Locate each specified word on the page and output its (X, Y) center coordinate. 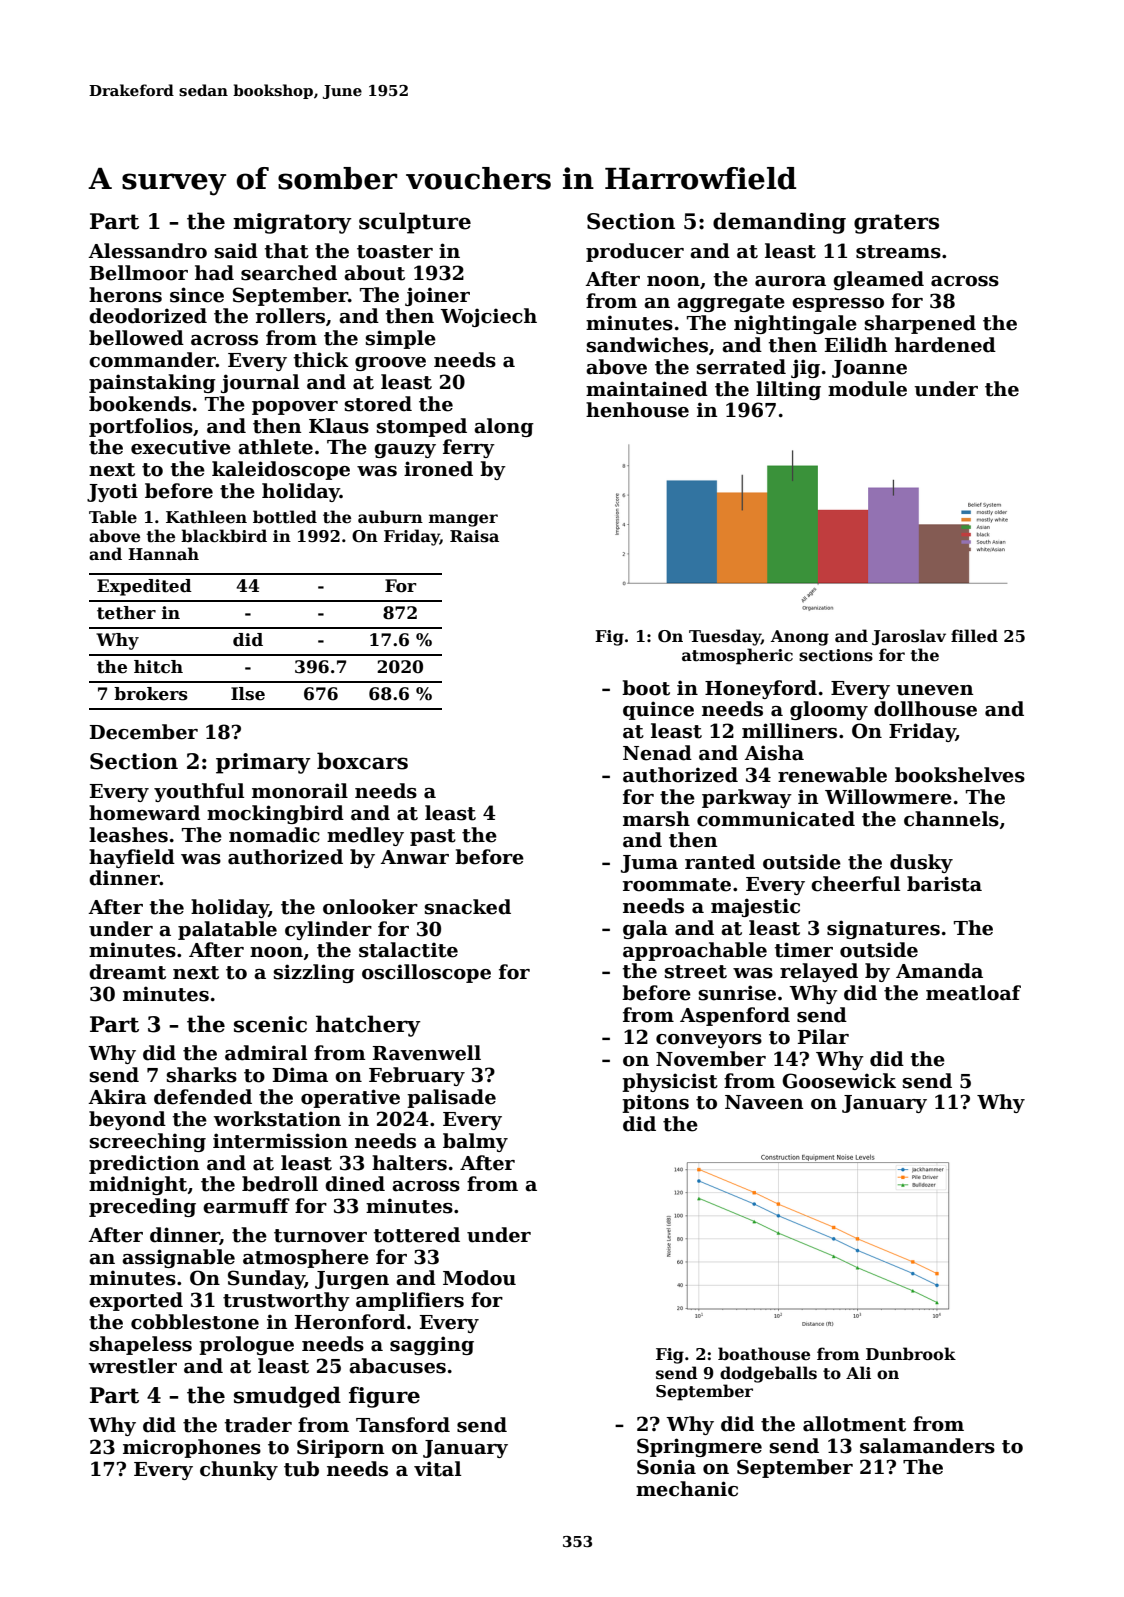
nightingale (795, 324)
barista (944, 884)
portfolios (141, 427)
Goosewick (839, 1081)
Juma (649, 864)
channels (951, 819)
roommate (677, 885)
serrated (741, 367)
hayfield (132, 858)
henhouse (637, 410)
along (504, 427)
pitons (655, 1103)
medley (365, 836)
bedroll (280, 1184)
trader (258, 1425)
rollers (290, 316)
